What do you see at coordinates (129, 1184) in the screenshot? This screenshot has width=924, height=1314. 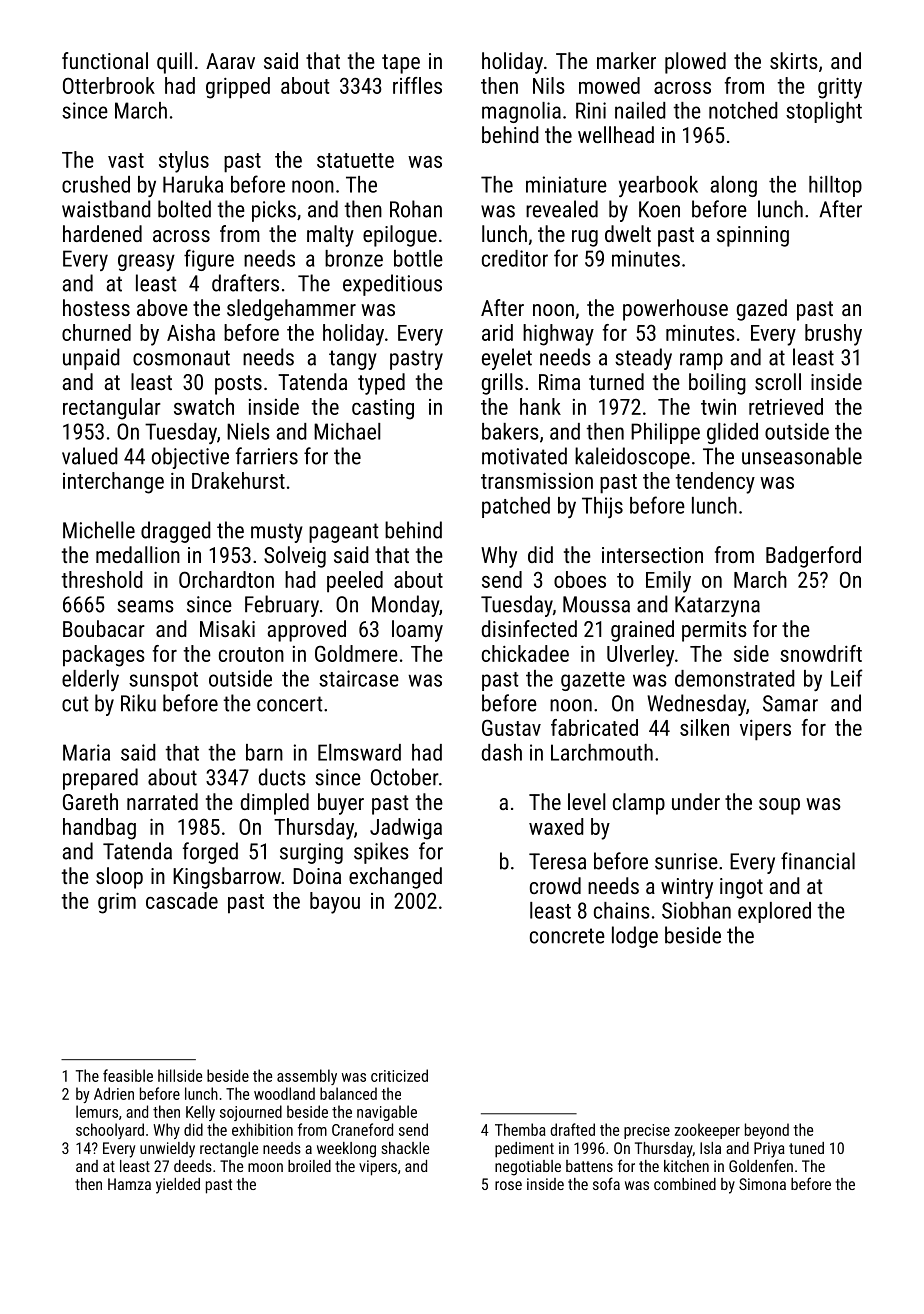 I see `Hamza` at bounding box center [129, 1184].
